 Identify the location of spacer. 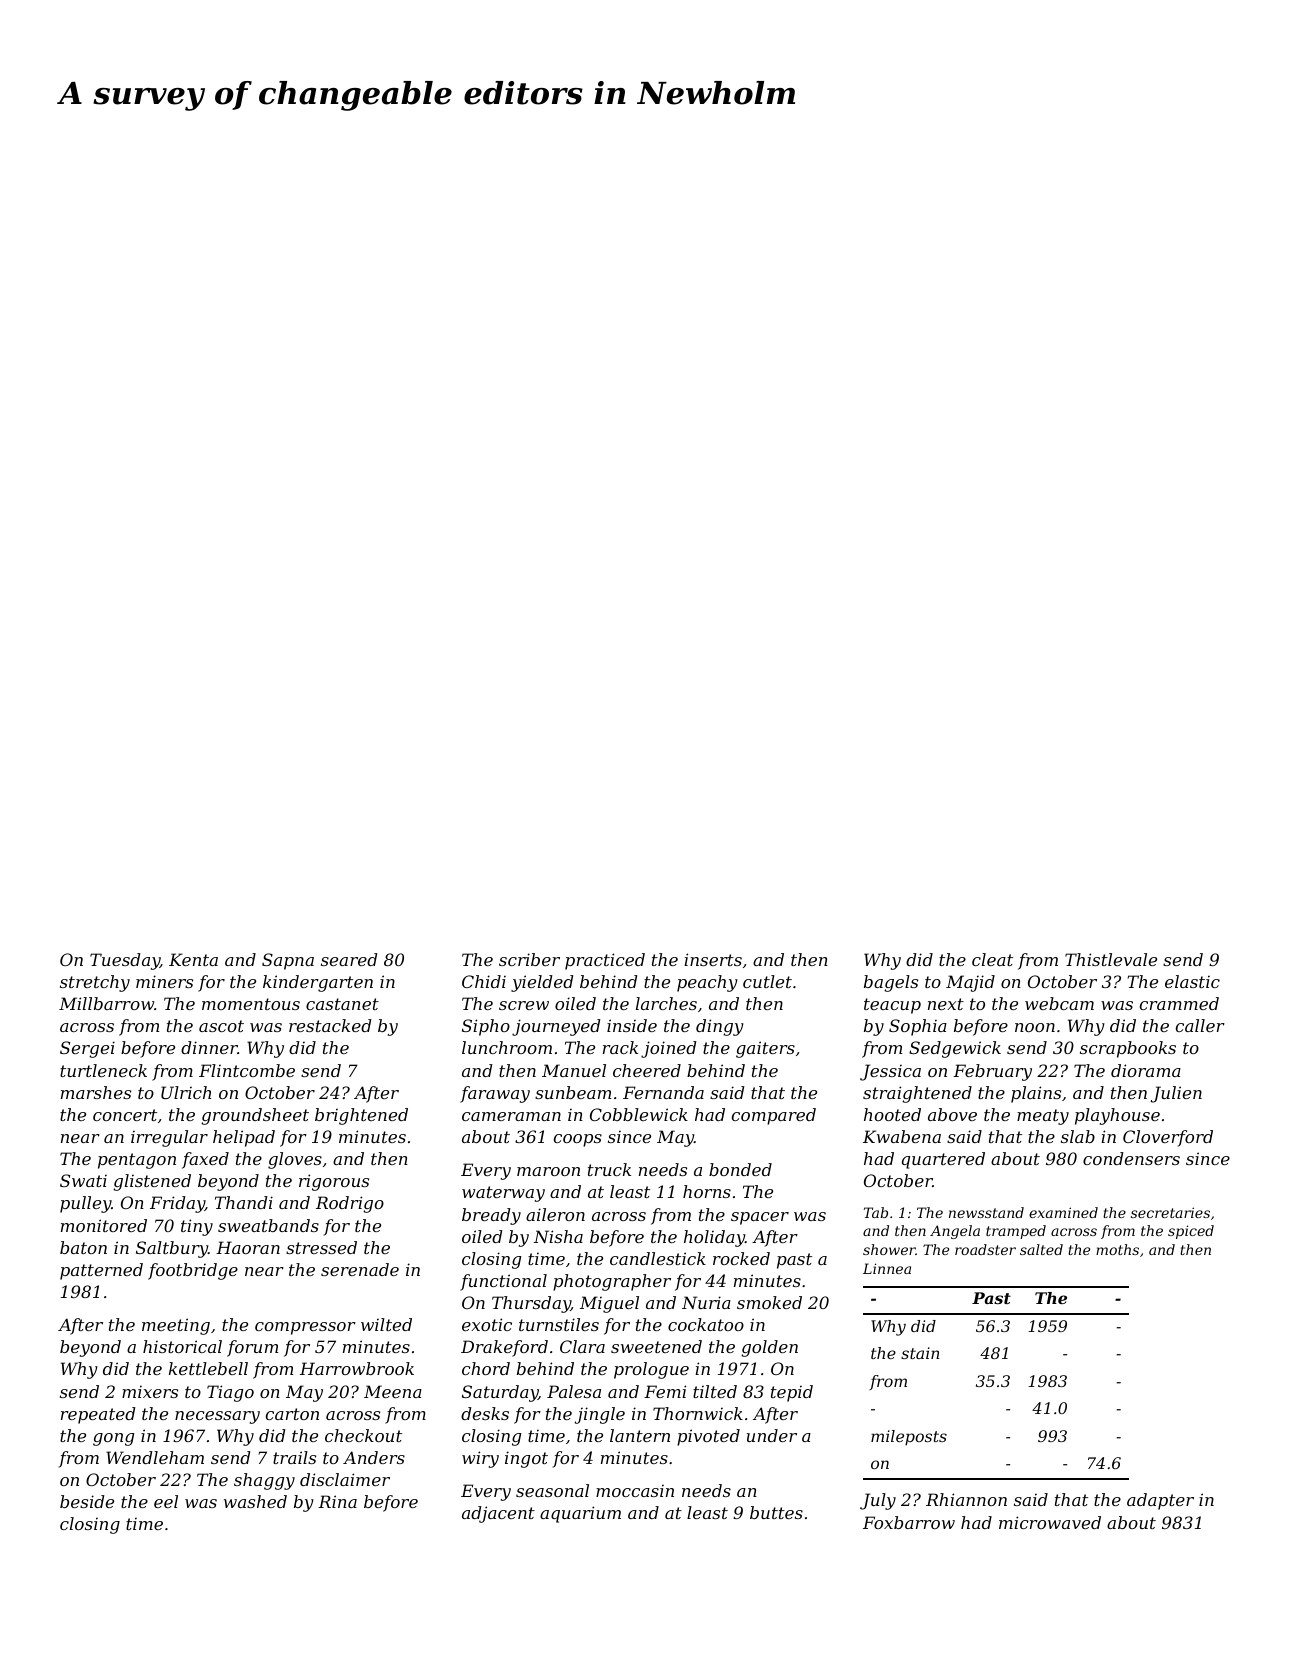
(760, 1218).
